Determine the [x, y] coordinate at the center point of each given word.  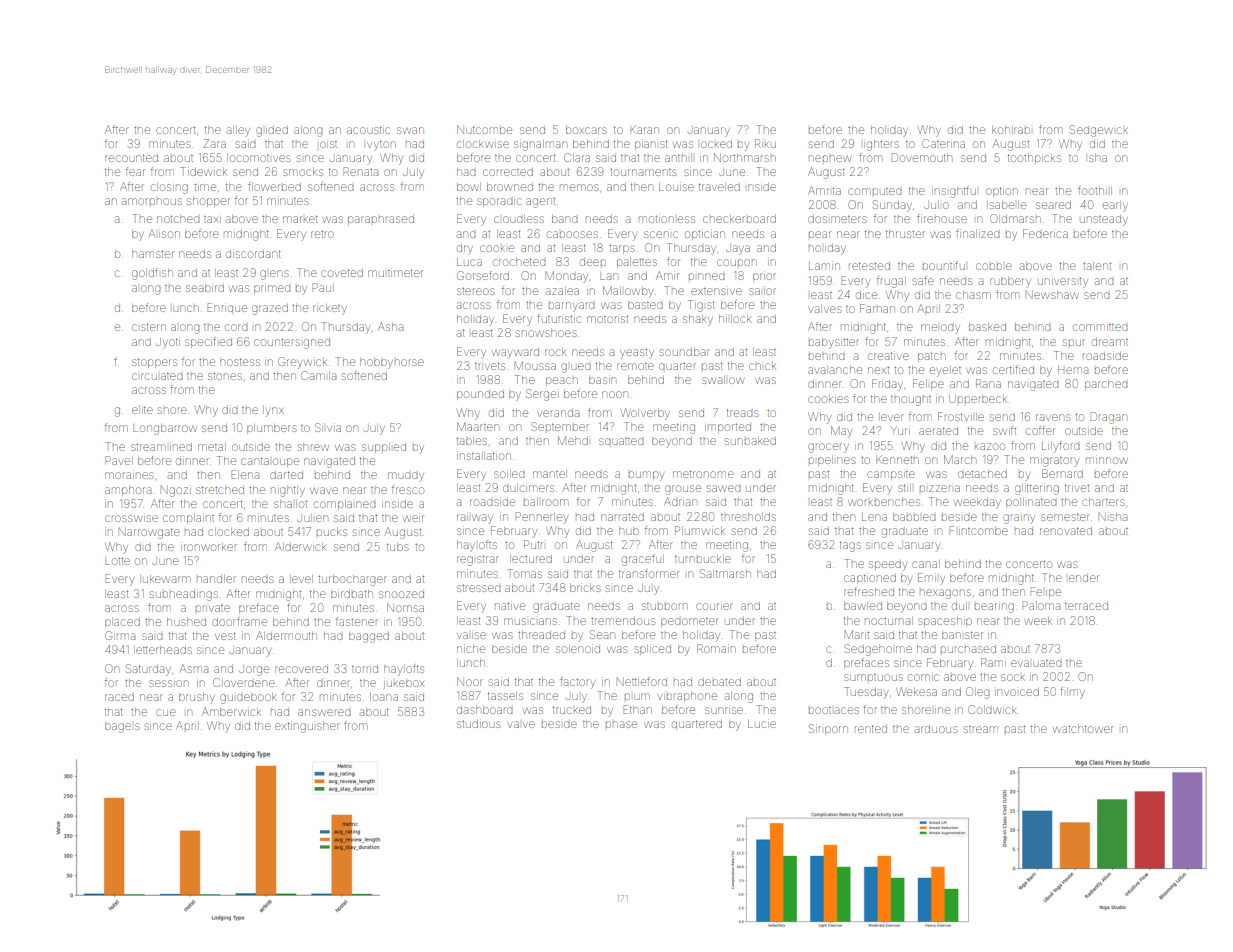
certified [1013, 369]
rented [871, 729]
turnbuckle [703, 559]
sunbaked [750, 441]
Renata [360, 171]
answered [324, 712]
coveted [342, 273]
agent [540, 203]
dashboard [484, 710]
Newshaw [1052, 295]
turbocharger [352, 580]
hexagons [945, 594]
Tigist [701, 306]
